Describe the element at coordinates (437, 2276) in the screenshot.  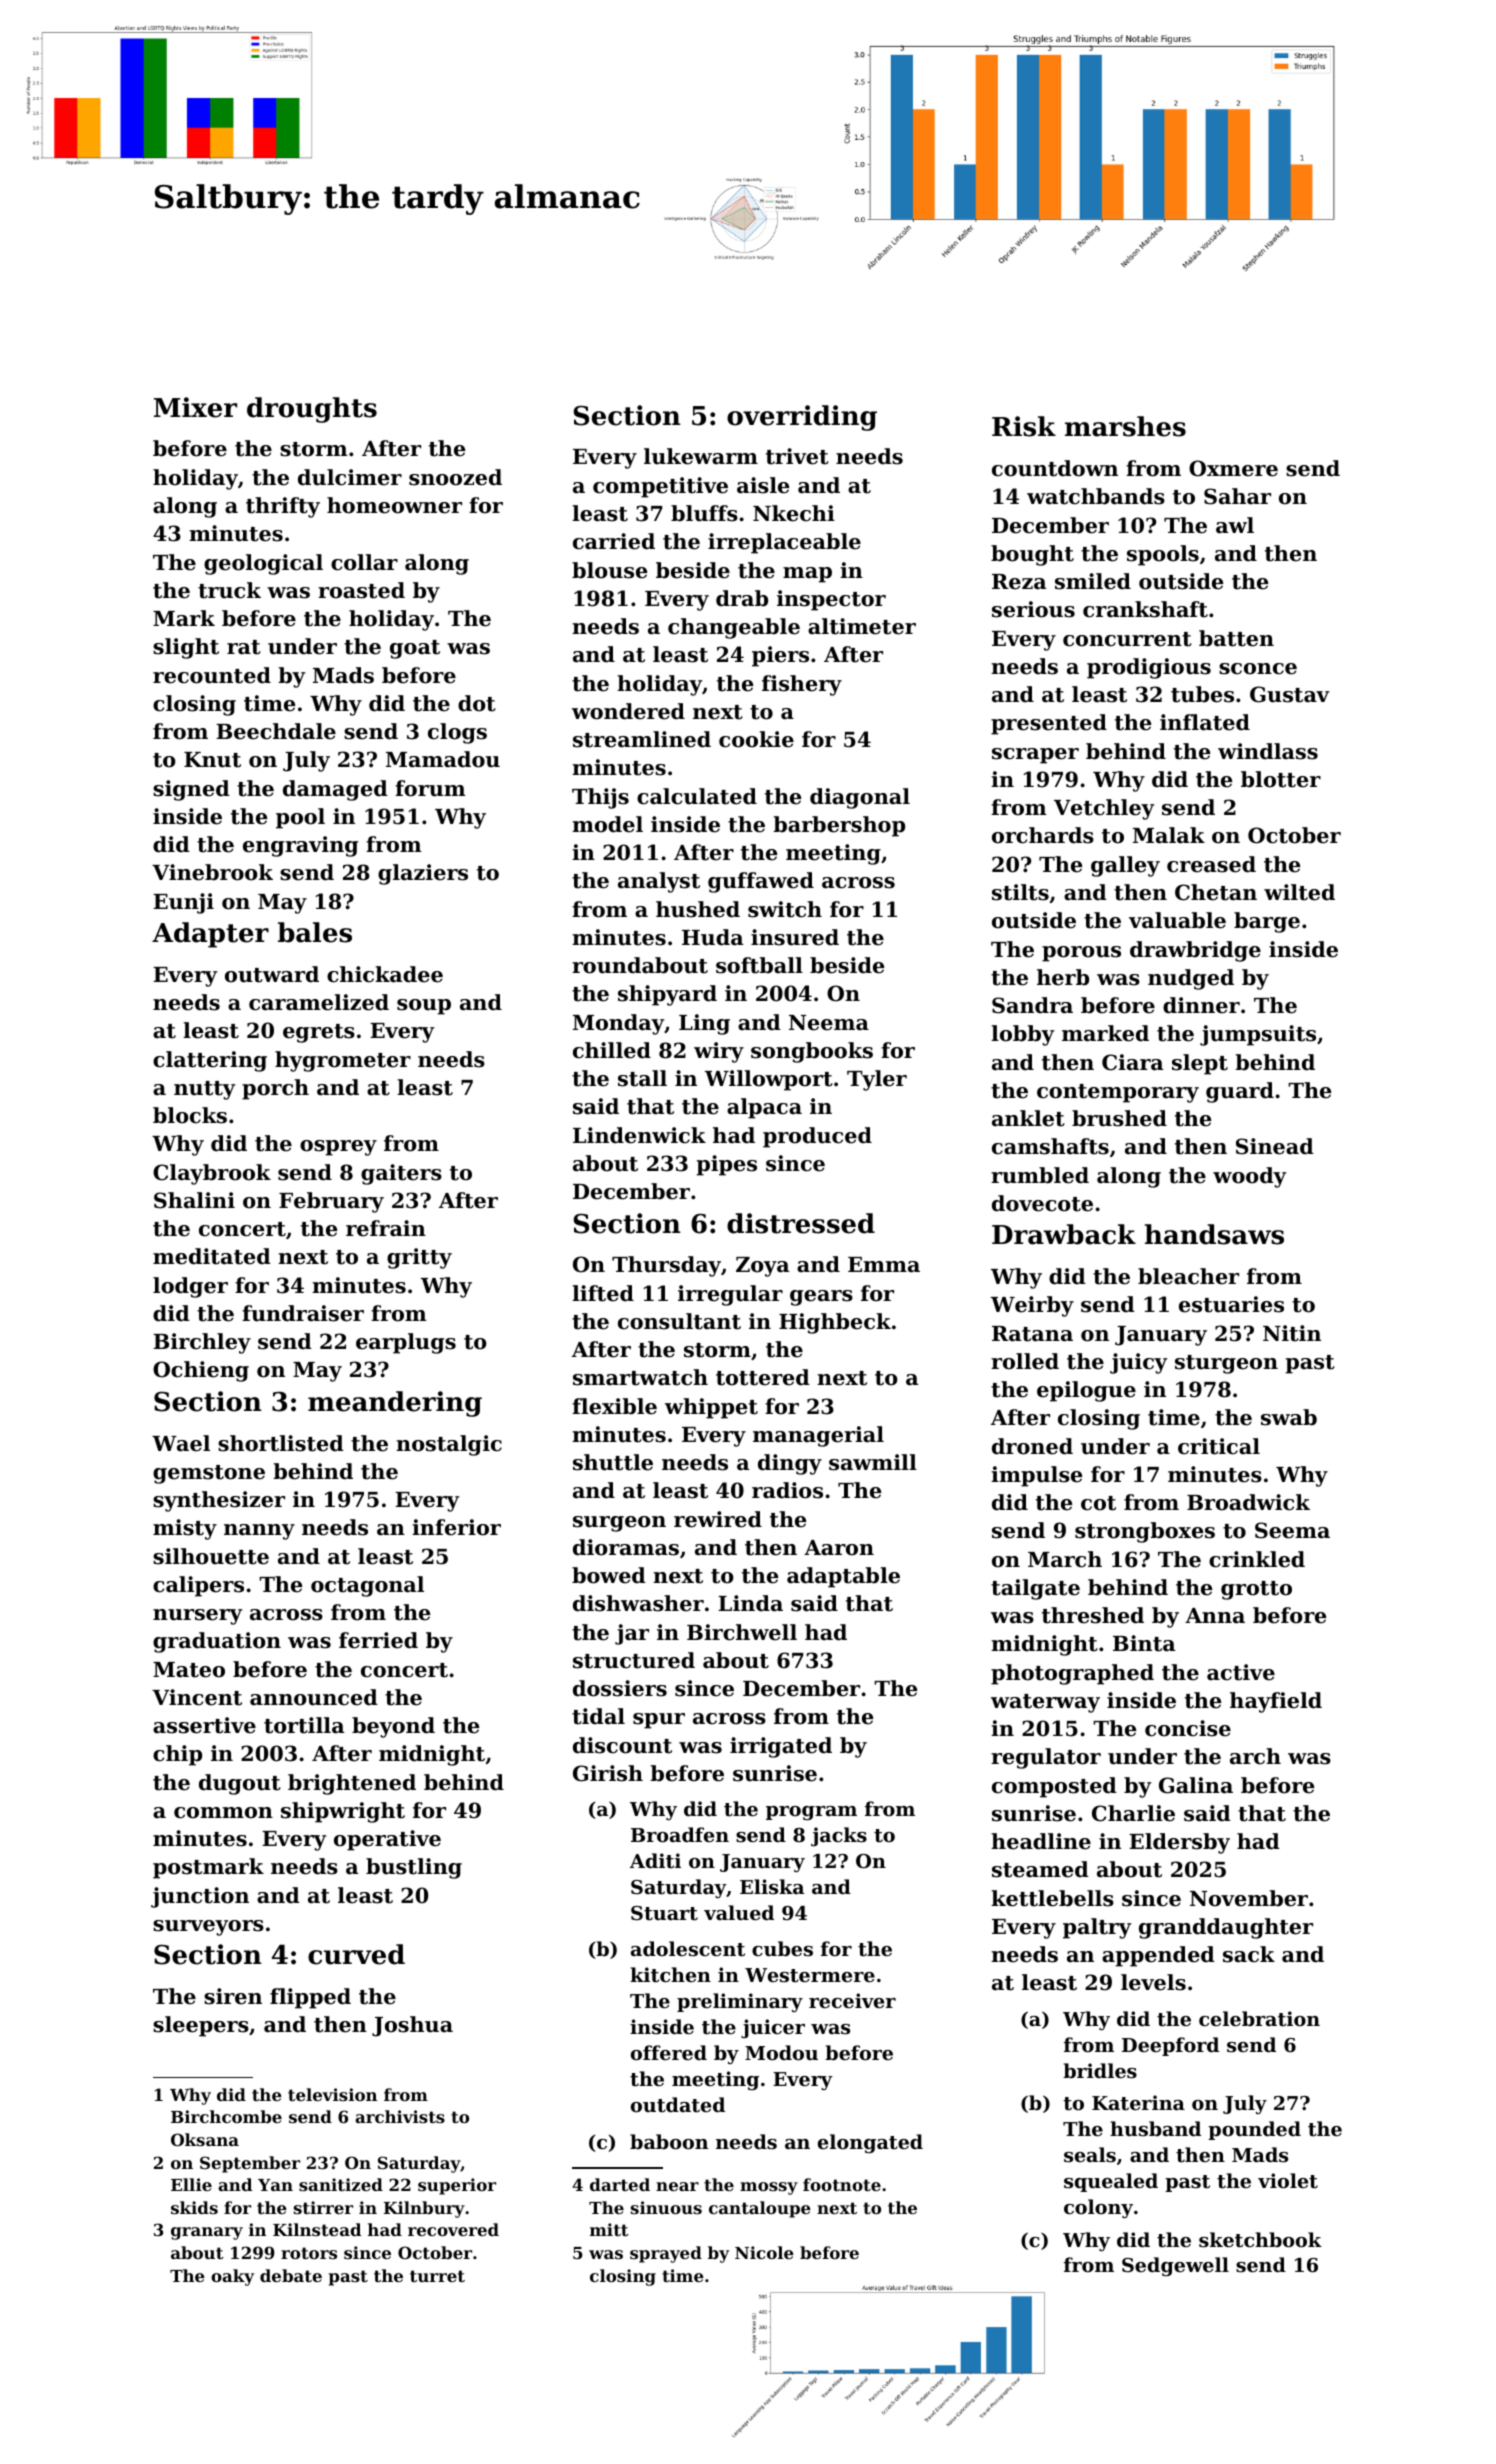
I see `turret` at that location.
